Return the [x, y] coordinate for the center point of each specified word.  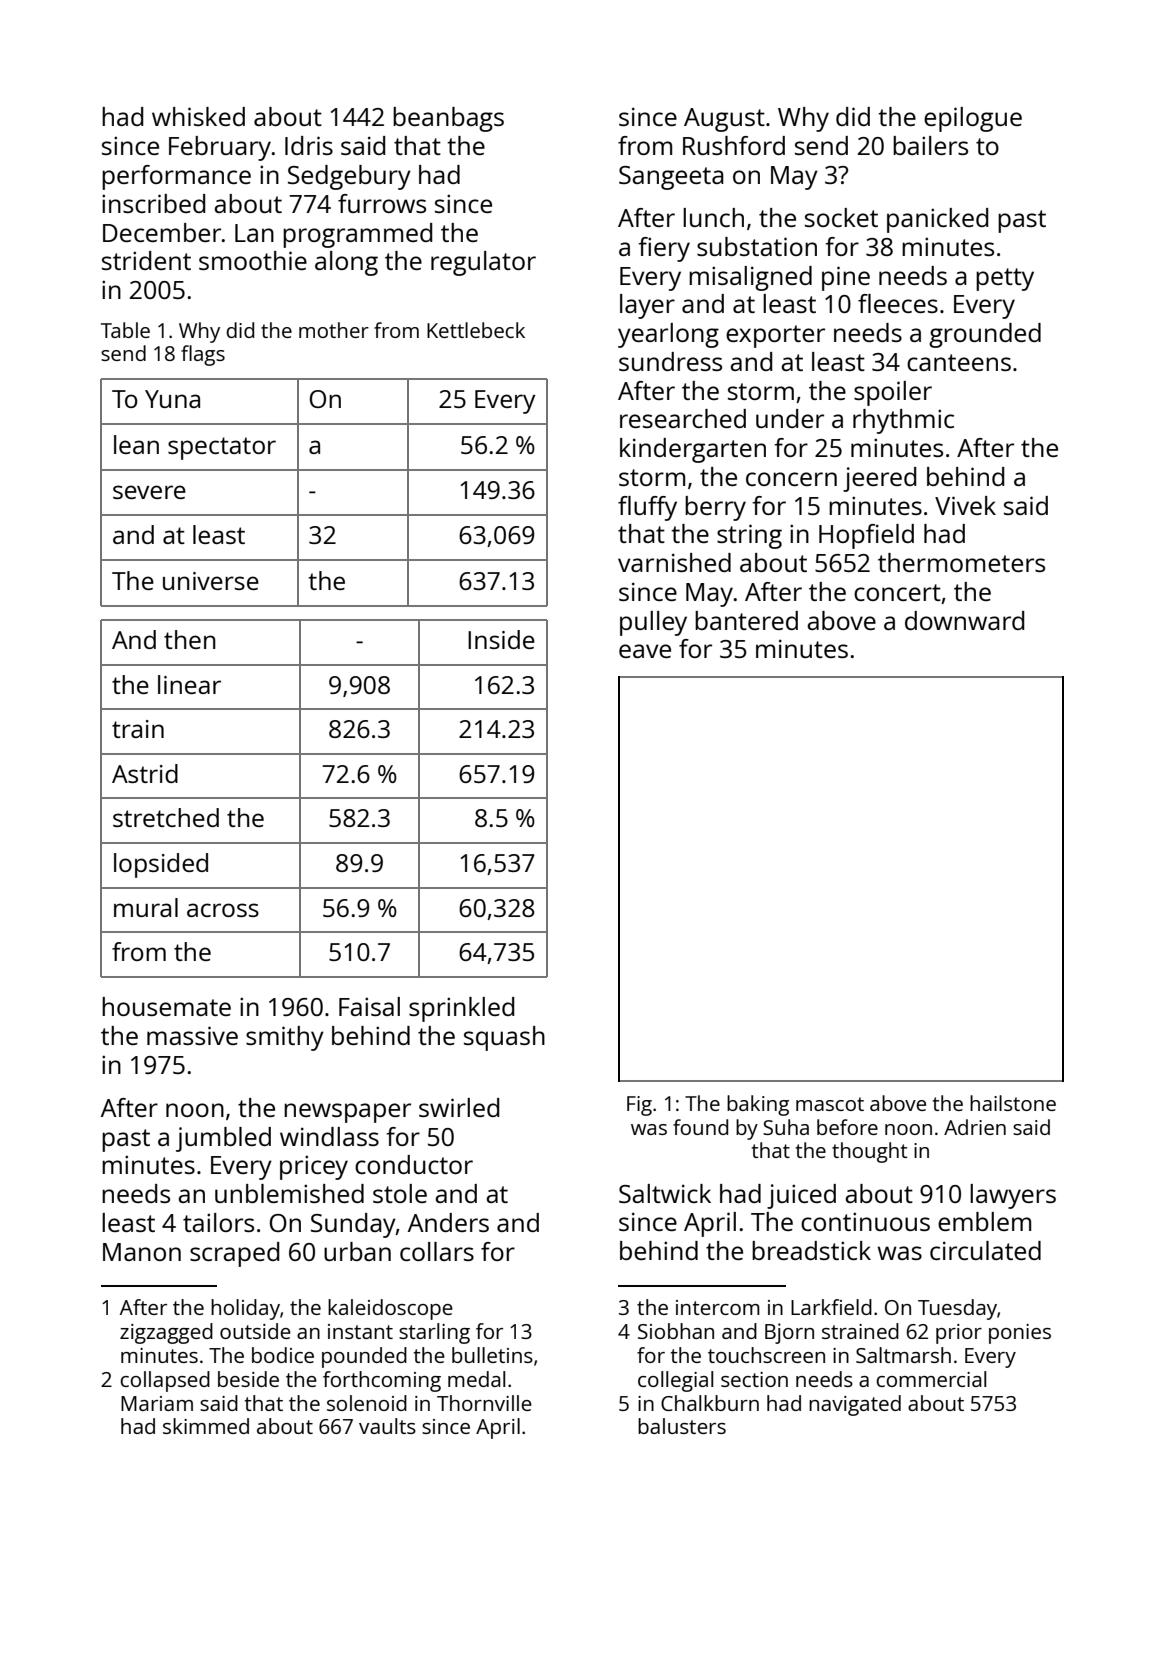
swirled [459, 1107]
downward [964, 620]
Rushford [734, 145]
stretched [166, 817]
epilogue [973, 119]
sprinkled [461, 1009]
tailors [218, 1222]
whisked [198, 116]
